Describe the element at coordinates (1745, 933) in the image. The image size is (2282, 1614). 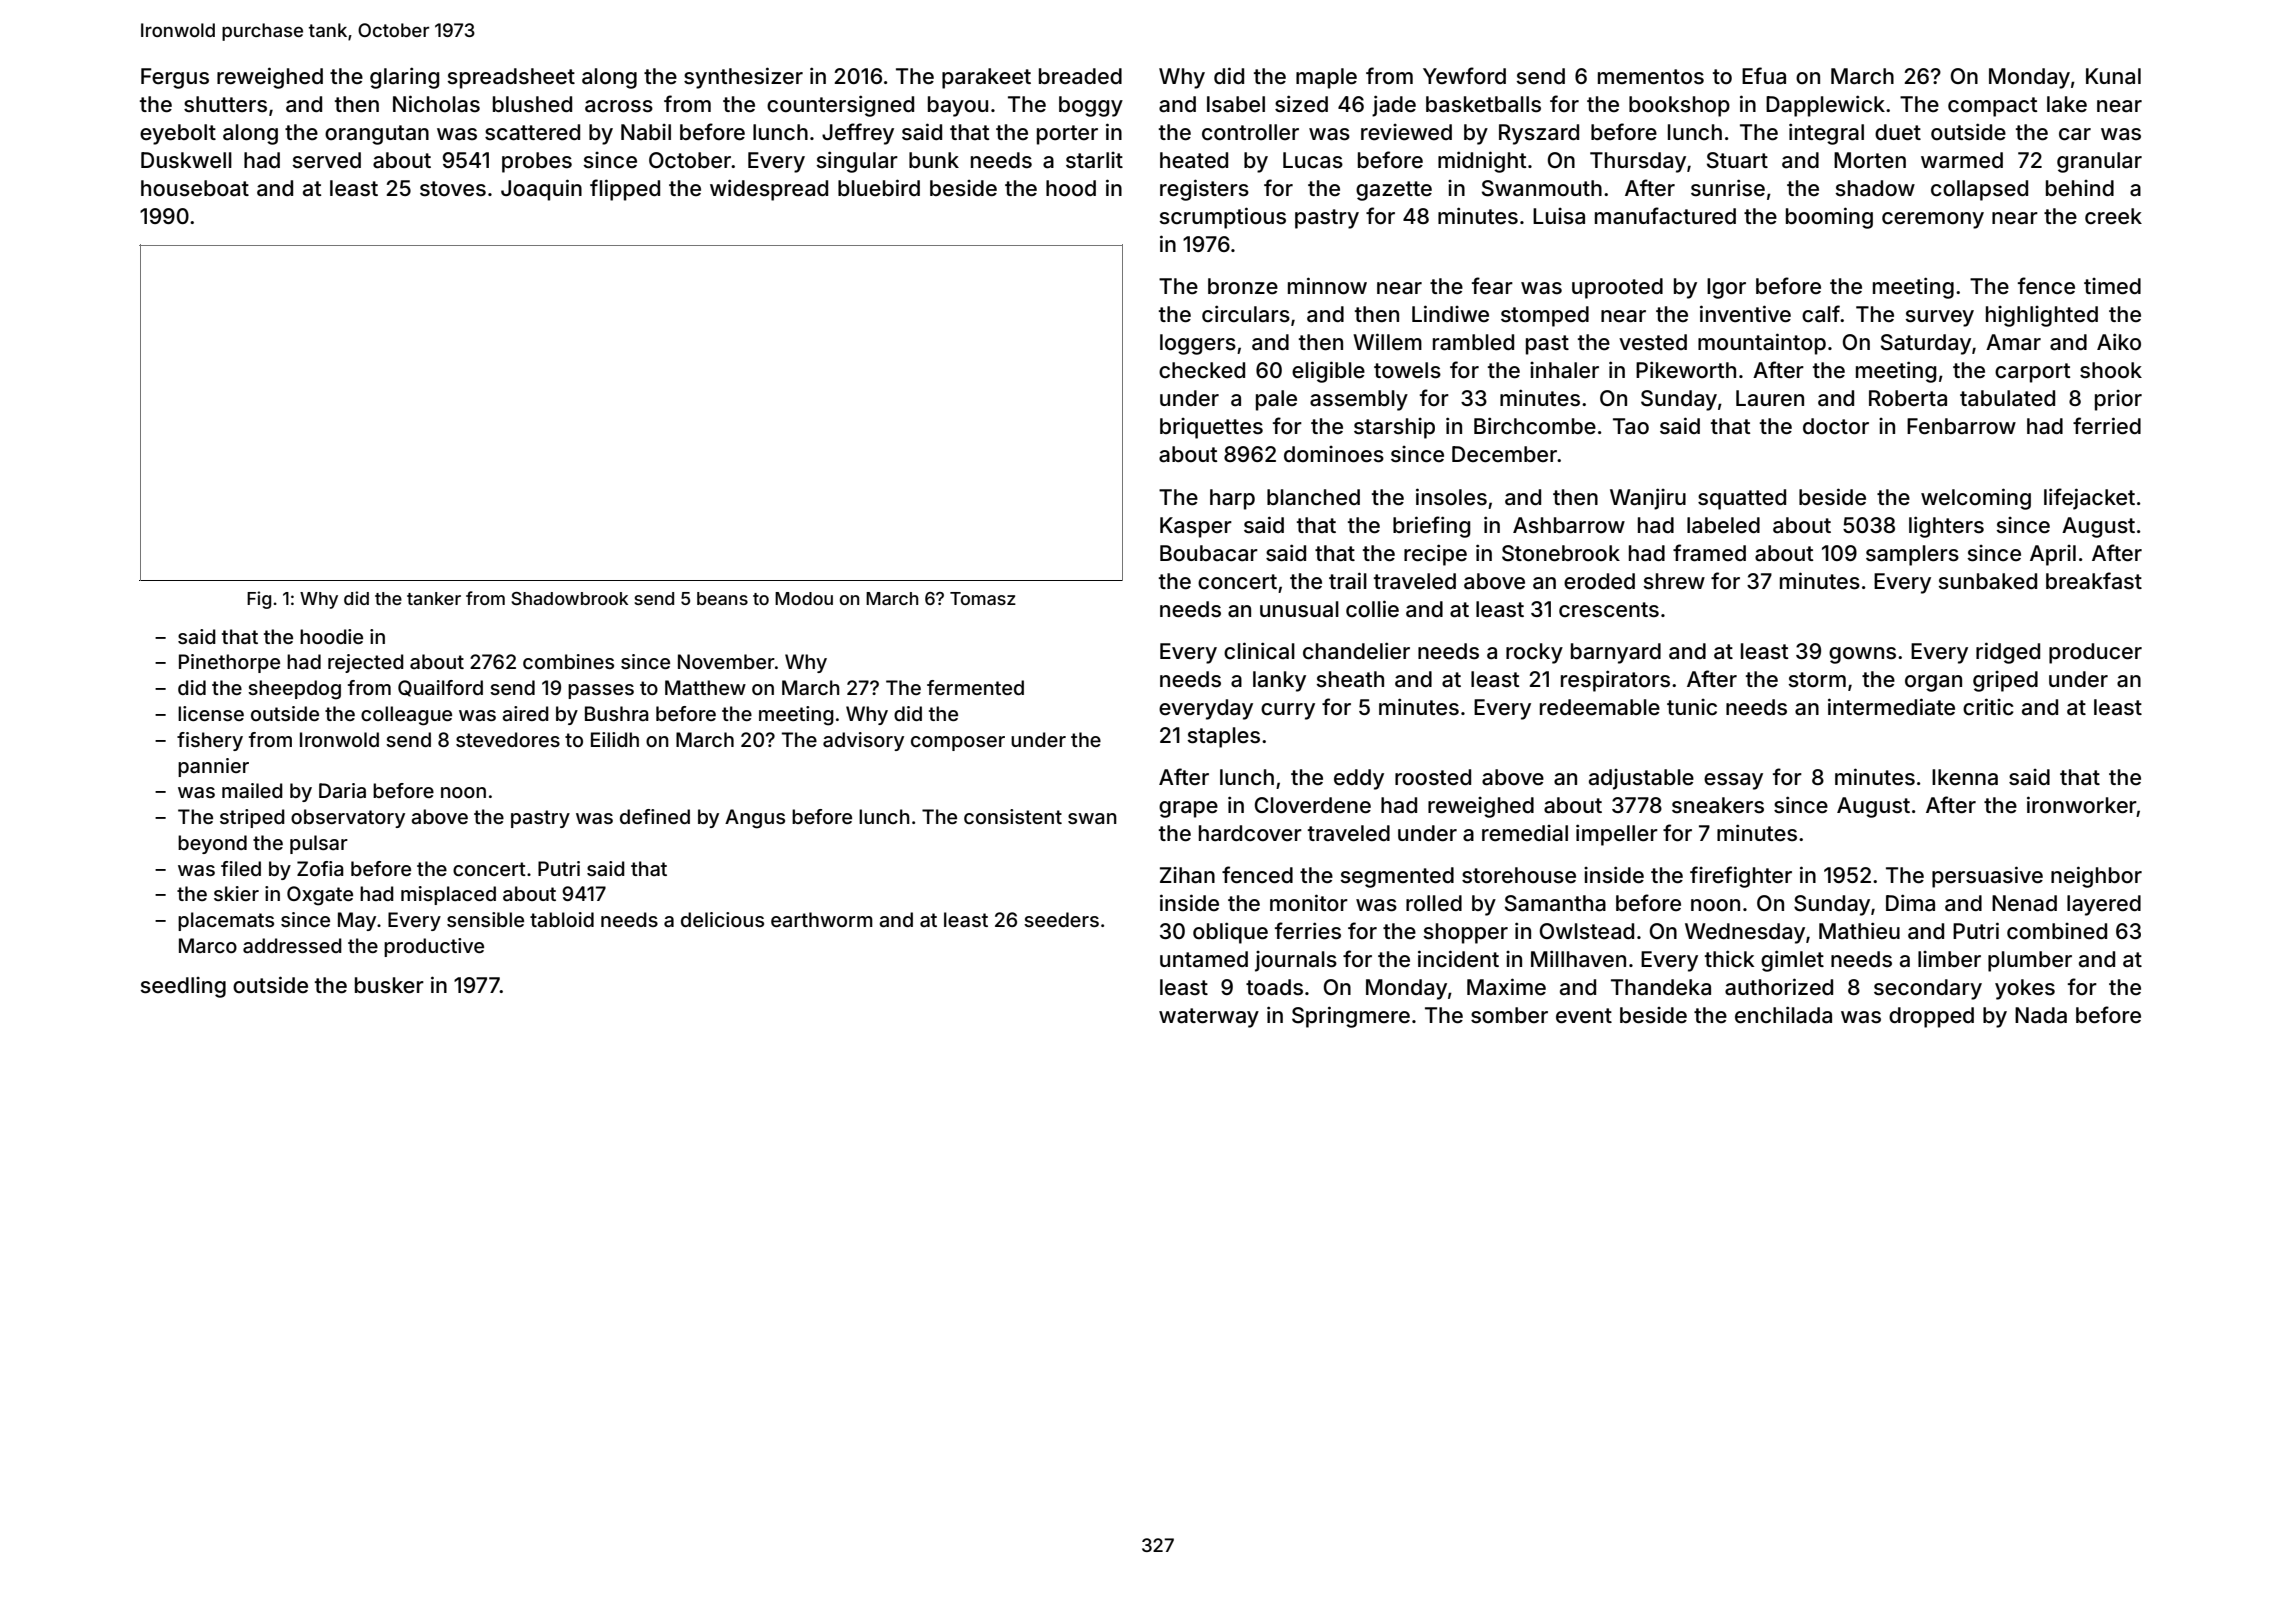
I see `Wednesday` at that location.
